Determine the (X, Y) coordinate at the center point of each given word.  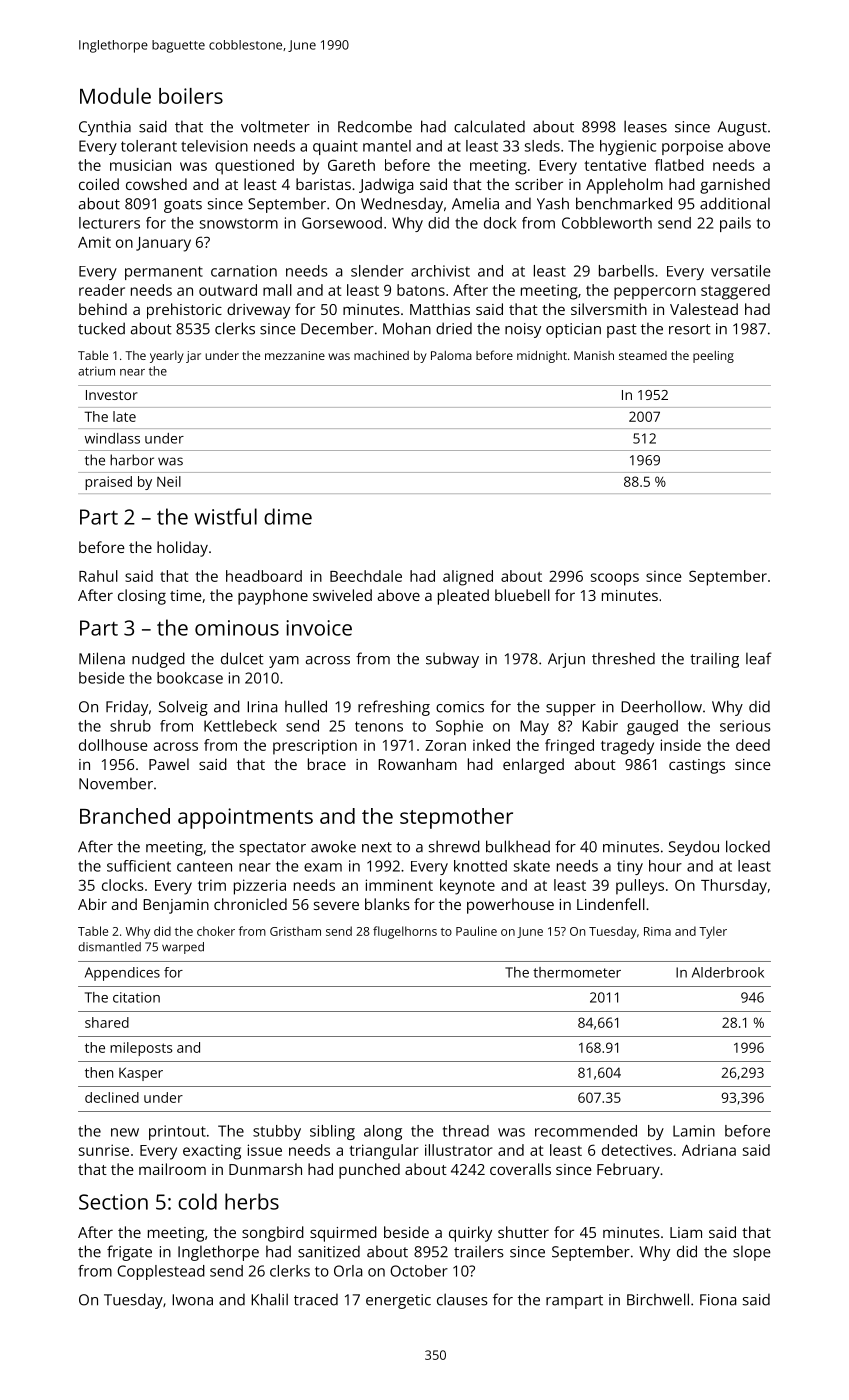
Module (115, 96)
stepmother (456, 818)
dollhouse (113, 745)
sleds (542, 146)
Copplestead (161, 1272)
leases (645, 126)
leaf (759, 658)
